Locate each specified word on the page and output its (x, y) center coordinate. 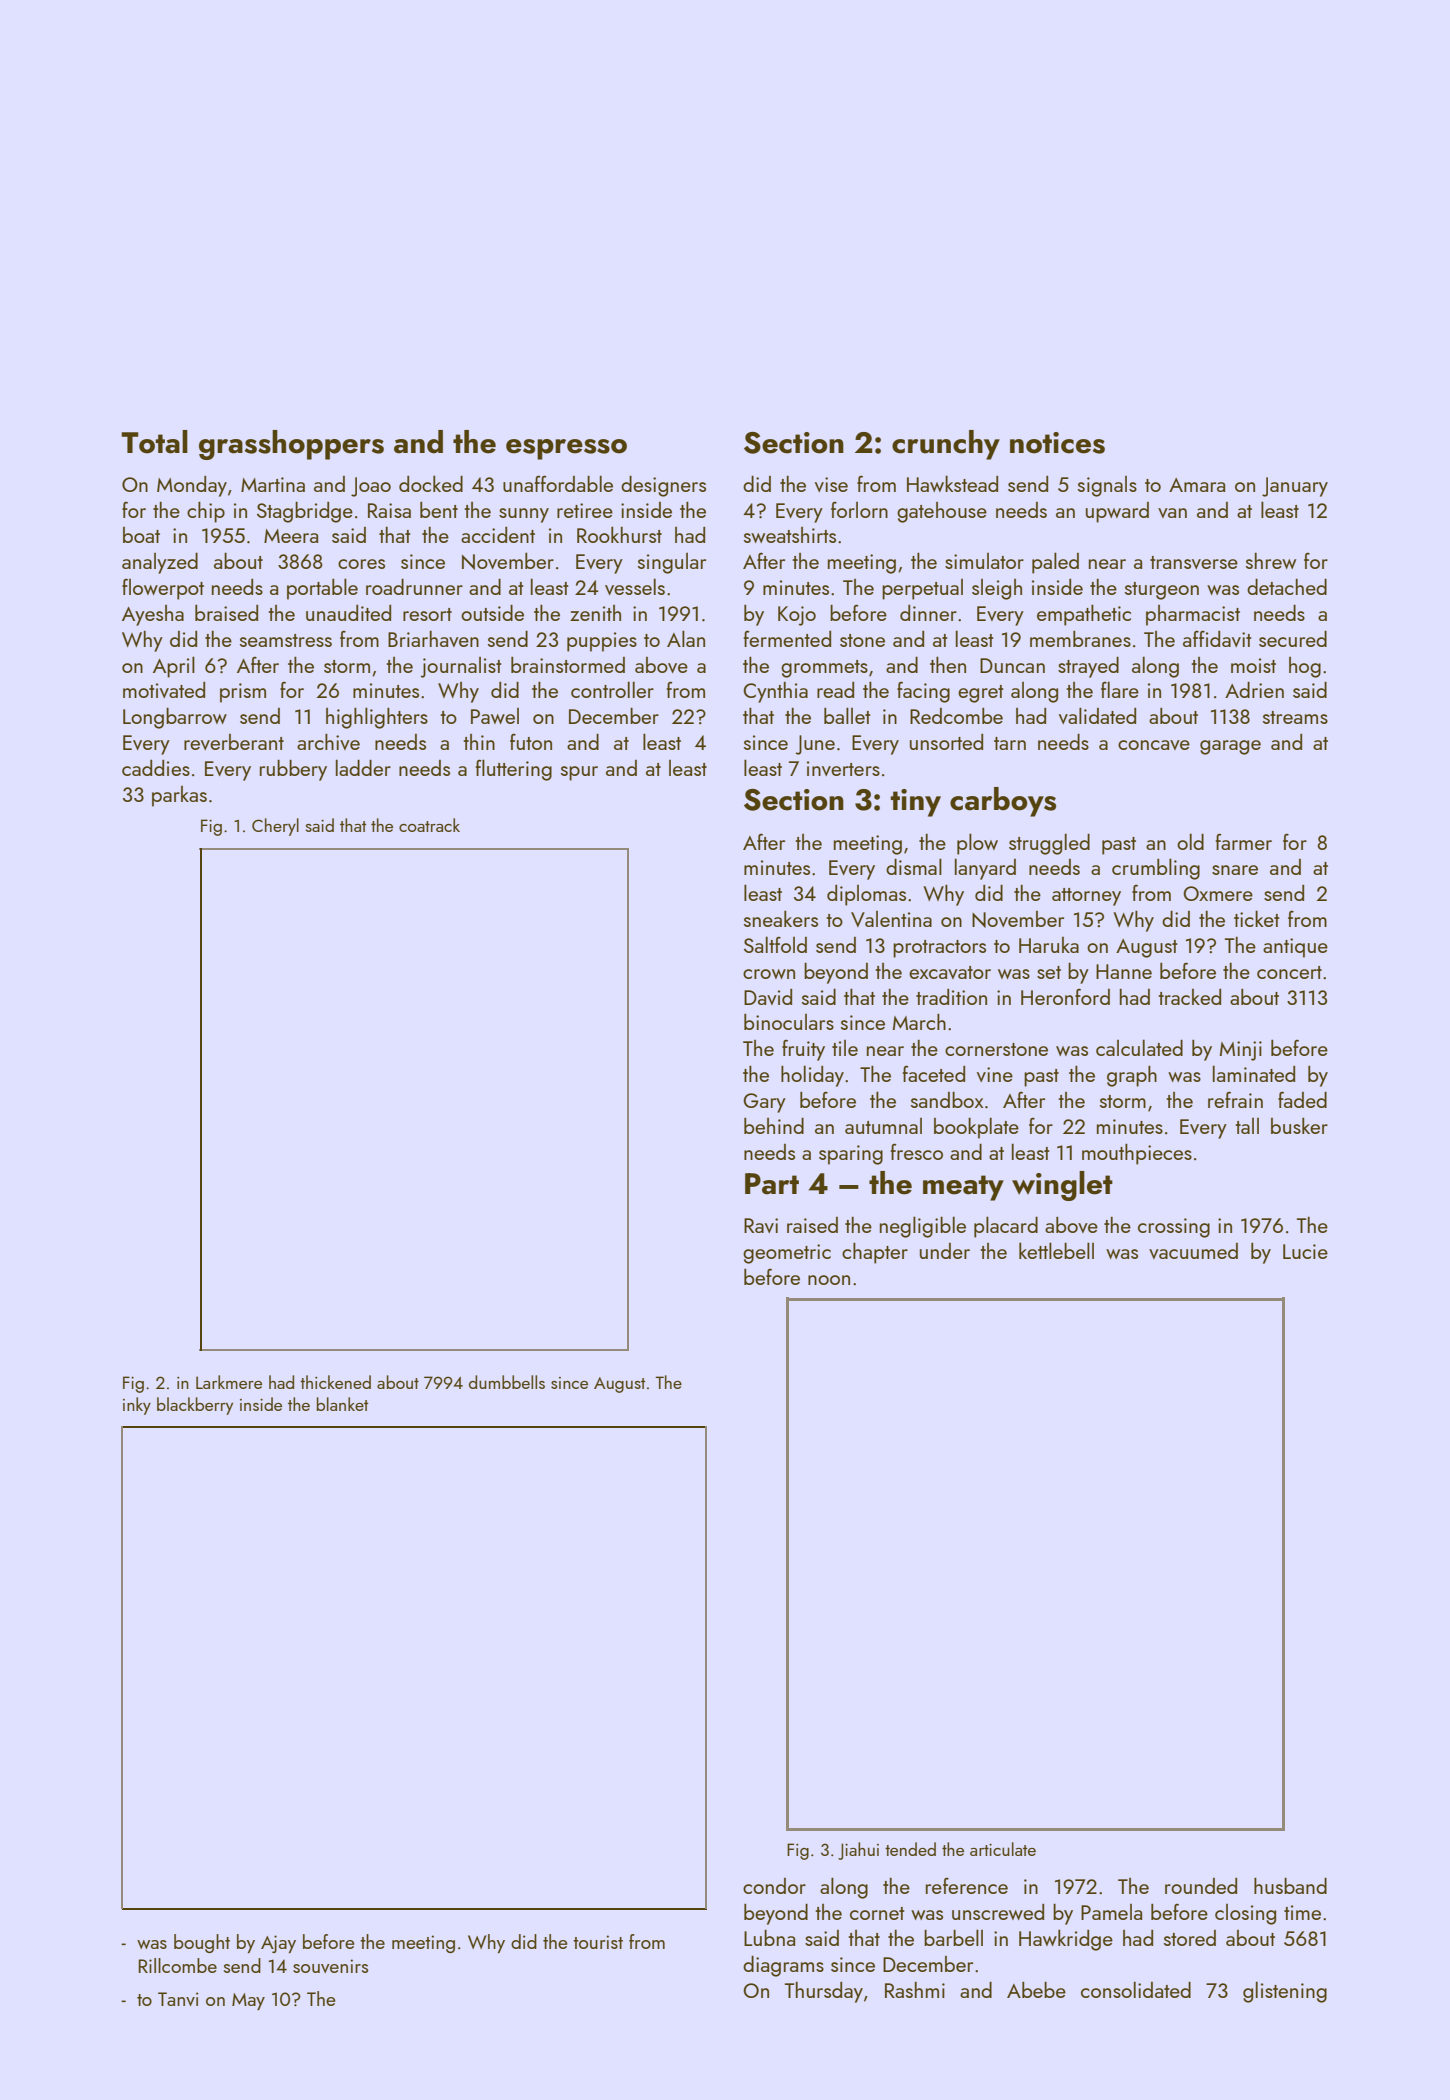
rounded (1201, 1886)
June (815, 745)
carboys (1003, 802)
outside (492, 613)
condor (774, 1886)
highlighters (377, 718)
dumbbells (507, 1382)
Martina (273, 484)
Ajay (278, 1944)
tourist (598, 1942)
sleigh (997, 589)
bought (202, 1943)
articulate (1003, 1849)
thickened (335, 1382)
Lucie (1305, 1251)
